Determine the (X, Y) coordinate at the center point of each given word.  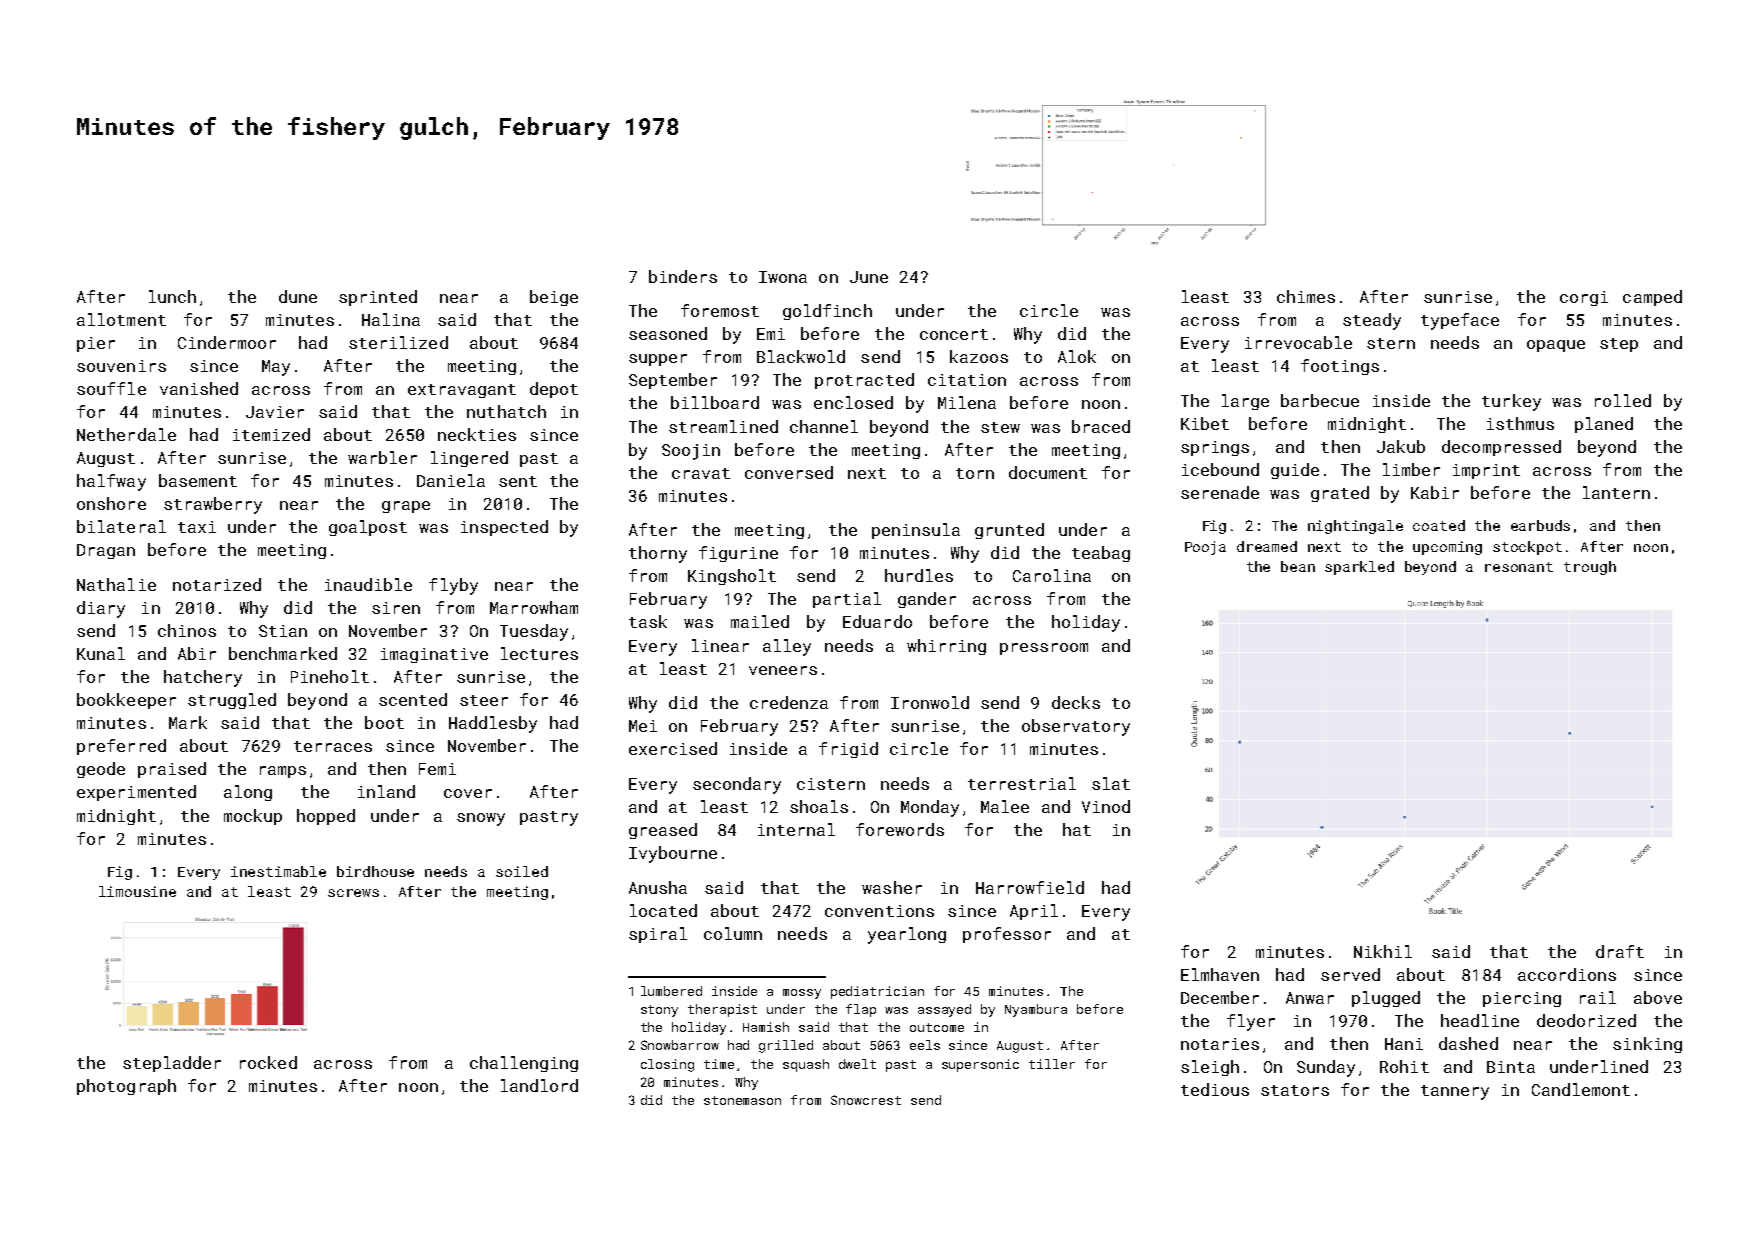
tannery (1455, 1092)
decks (1076, 702)
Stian (283, 631)
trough (1590, 568)
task (648, 621)
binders (683, 276)
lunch (172, 296)
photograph (126, 1087)
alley (787, 647)
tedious (1215, 1089)
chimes (1306, 296)
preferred (121, 747)
